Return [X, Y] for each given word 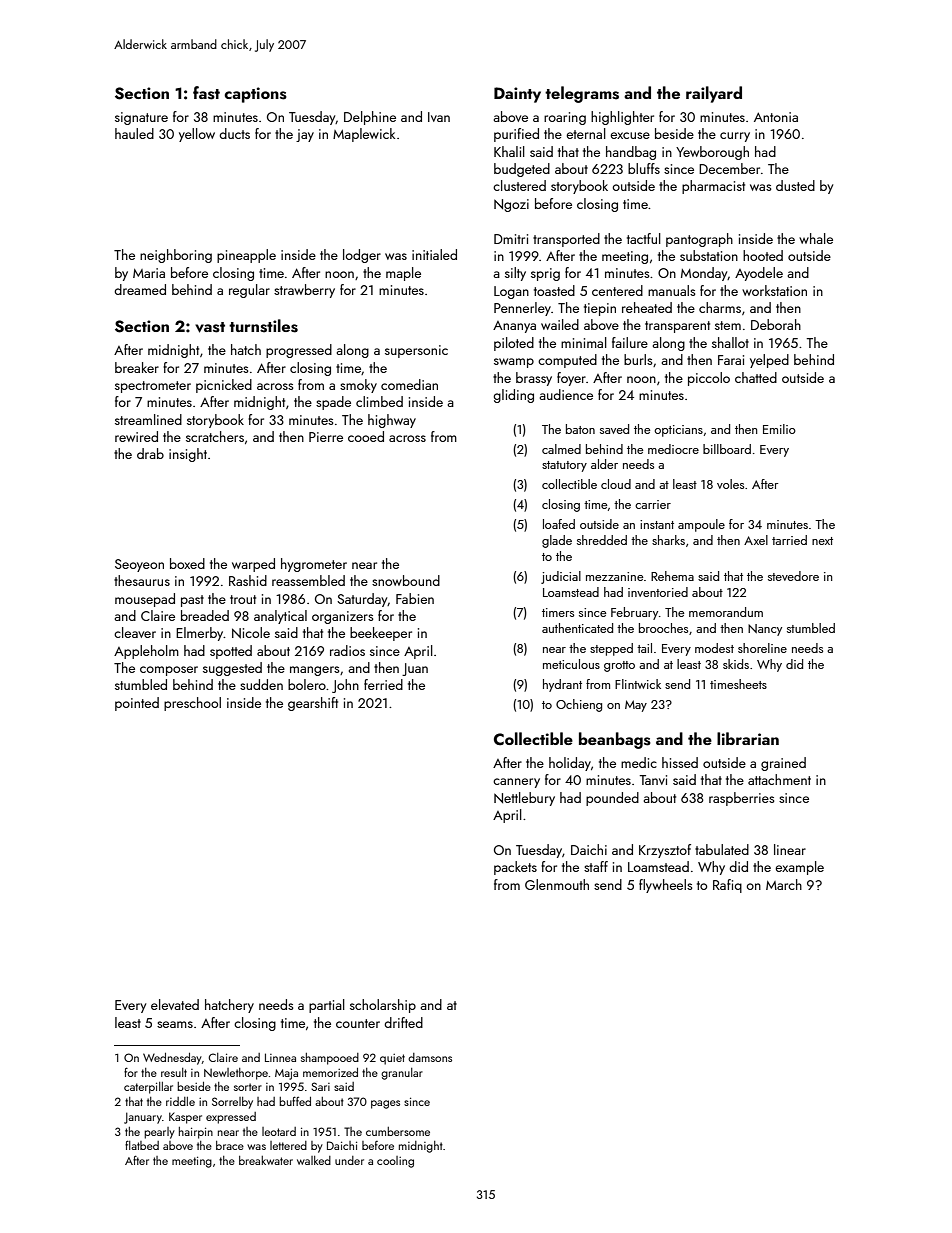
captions [255, 95]
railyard [714, 94]
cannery [516, 783]
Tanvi [653, 780]
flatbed [142, 1145]
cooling [395, 1162]
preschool [192, 704]
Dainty [517, 95]
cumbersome [398, 1131]
